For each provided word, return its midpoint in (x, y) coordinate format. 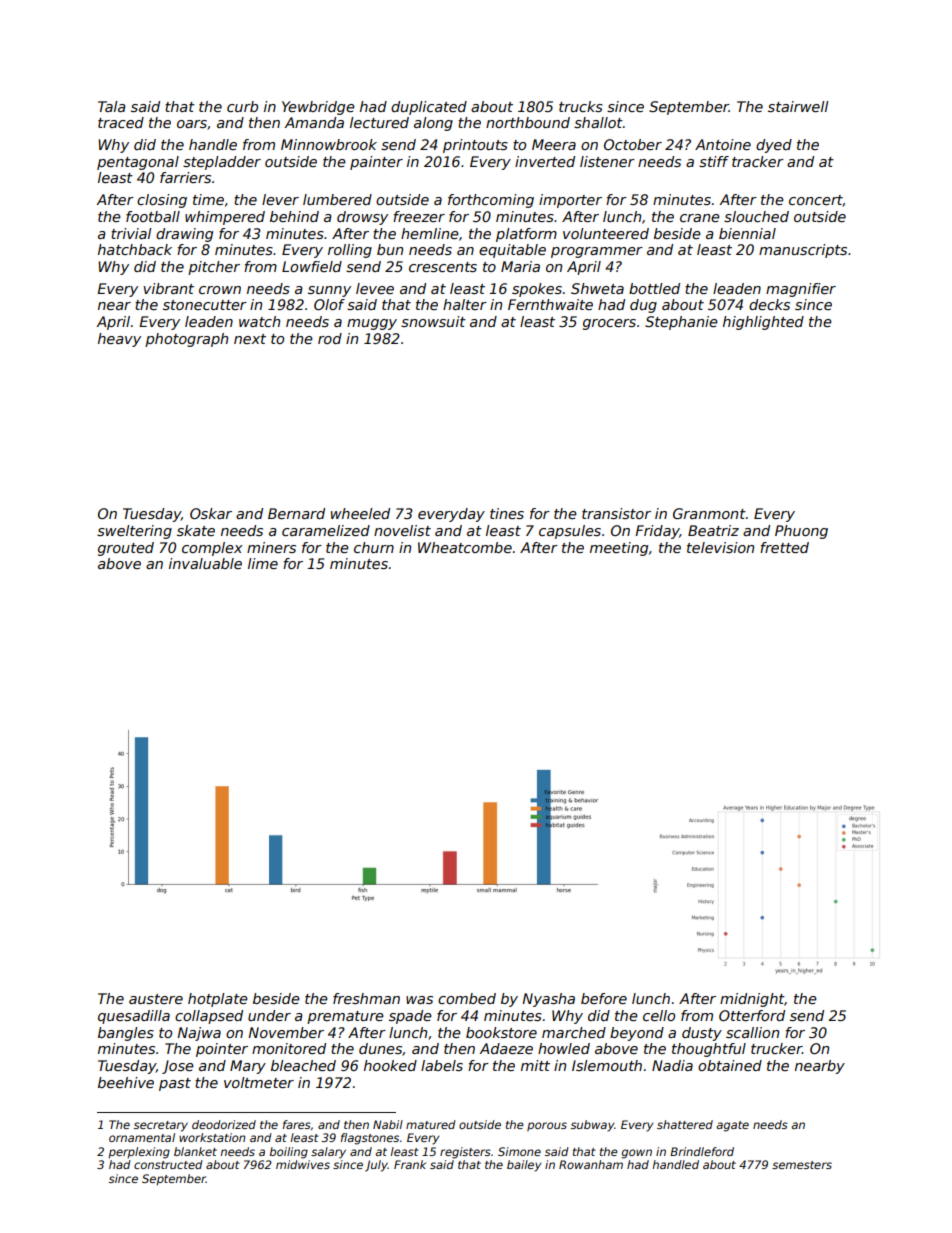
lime (263, 563)
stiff (714, 161)
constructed (168, 1164)
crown (220, 290)
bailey (524, 1166)
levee (375, 288)
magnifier (801, 290)
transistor (616, 513)
